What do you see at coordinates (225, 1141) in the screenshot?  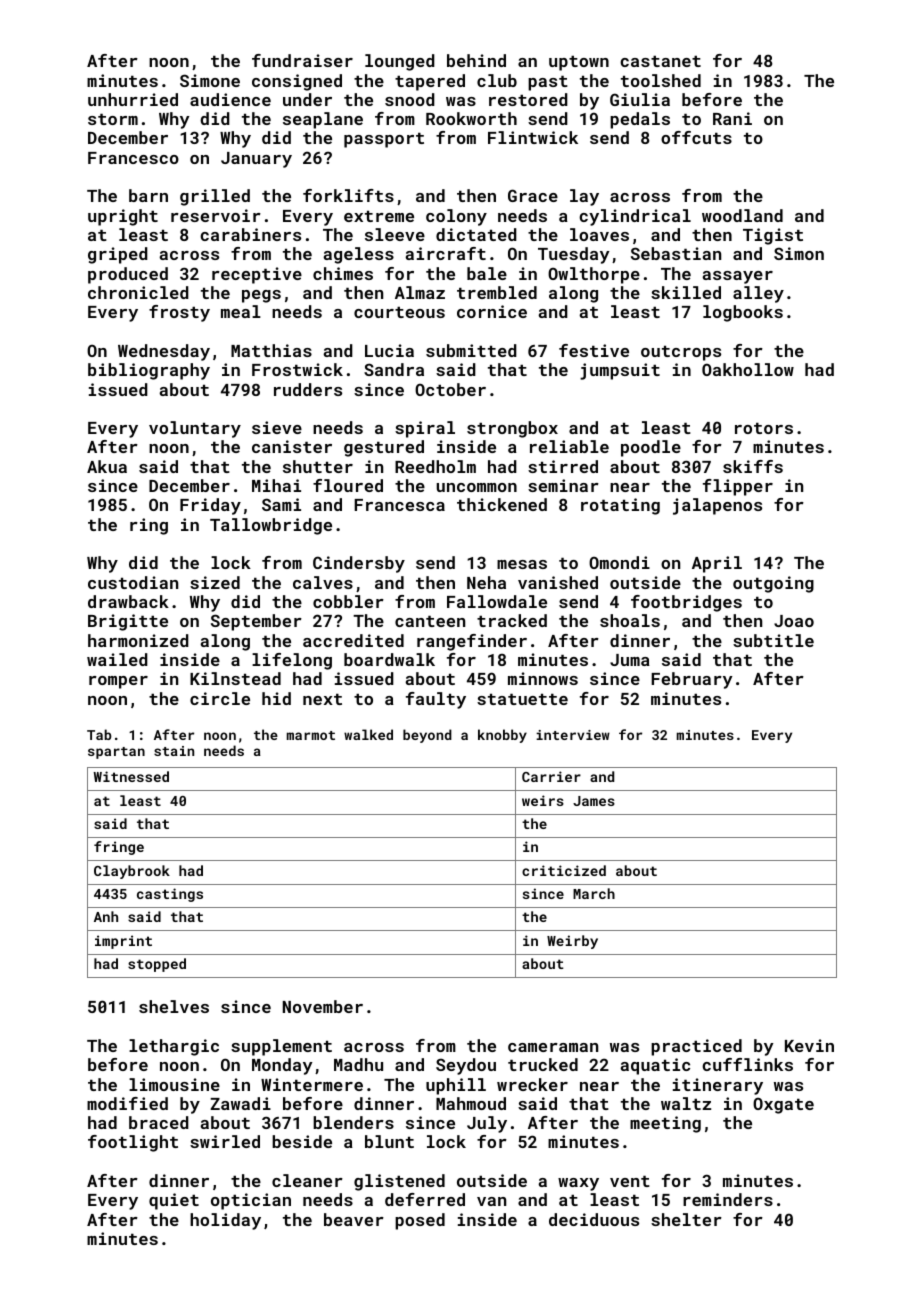 I see `swirled` at bounding box center [225, 1141].
